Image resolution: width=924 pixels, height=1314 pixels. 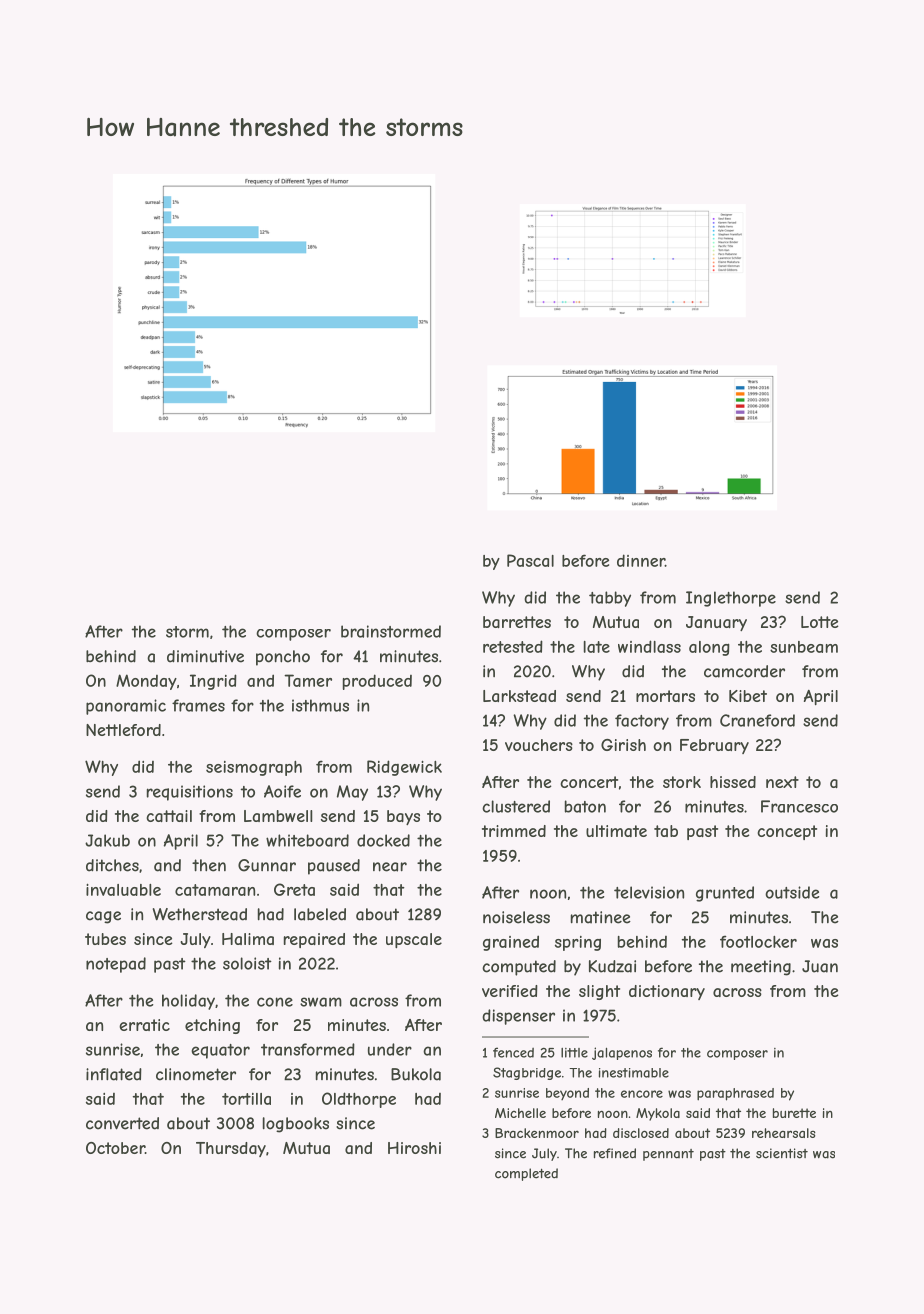 I want to click on requisitions, so click(x=190, y=793).
